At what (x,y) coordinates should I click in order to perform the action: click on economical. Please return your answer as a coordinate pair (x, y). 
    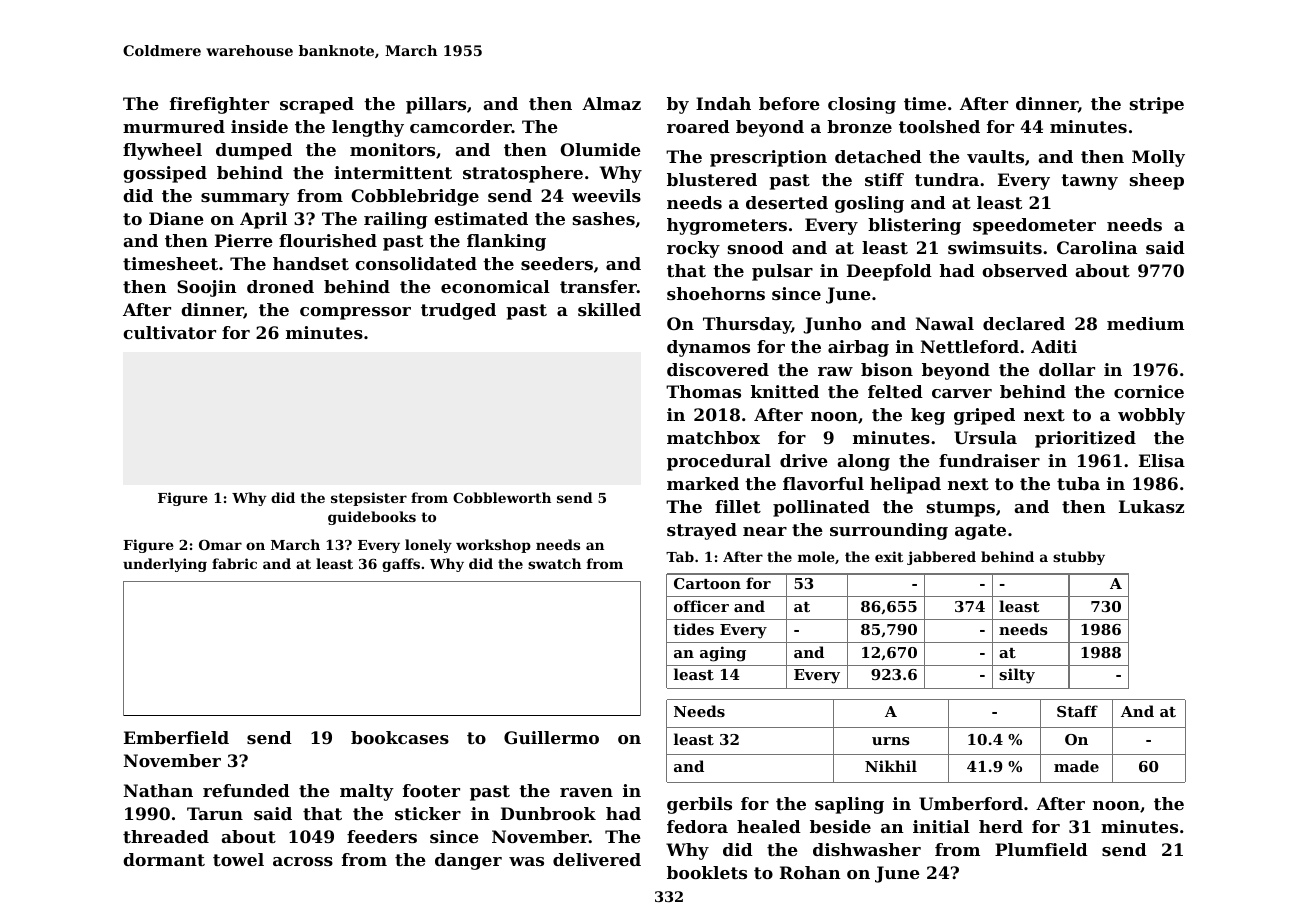
    Looking at the image, I should click on (495, 286).
